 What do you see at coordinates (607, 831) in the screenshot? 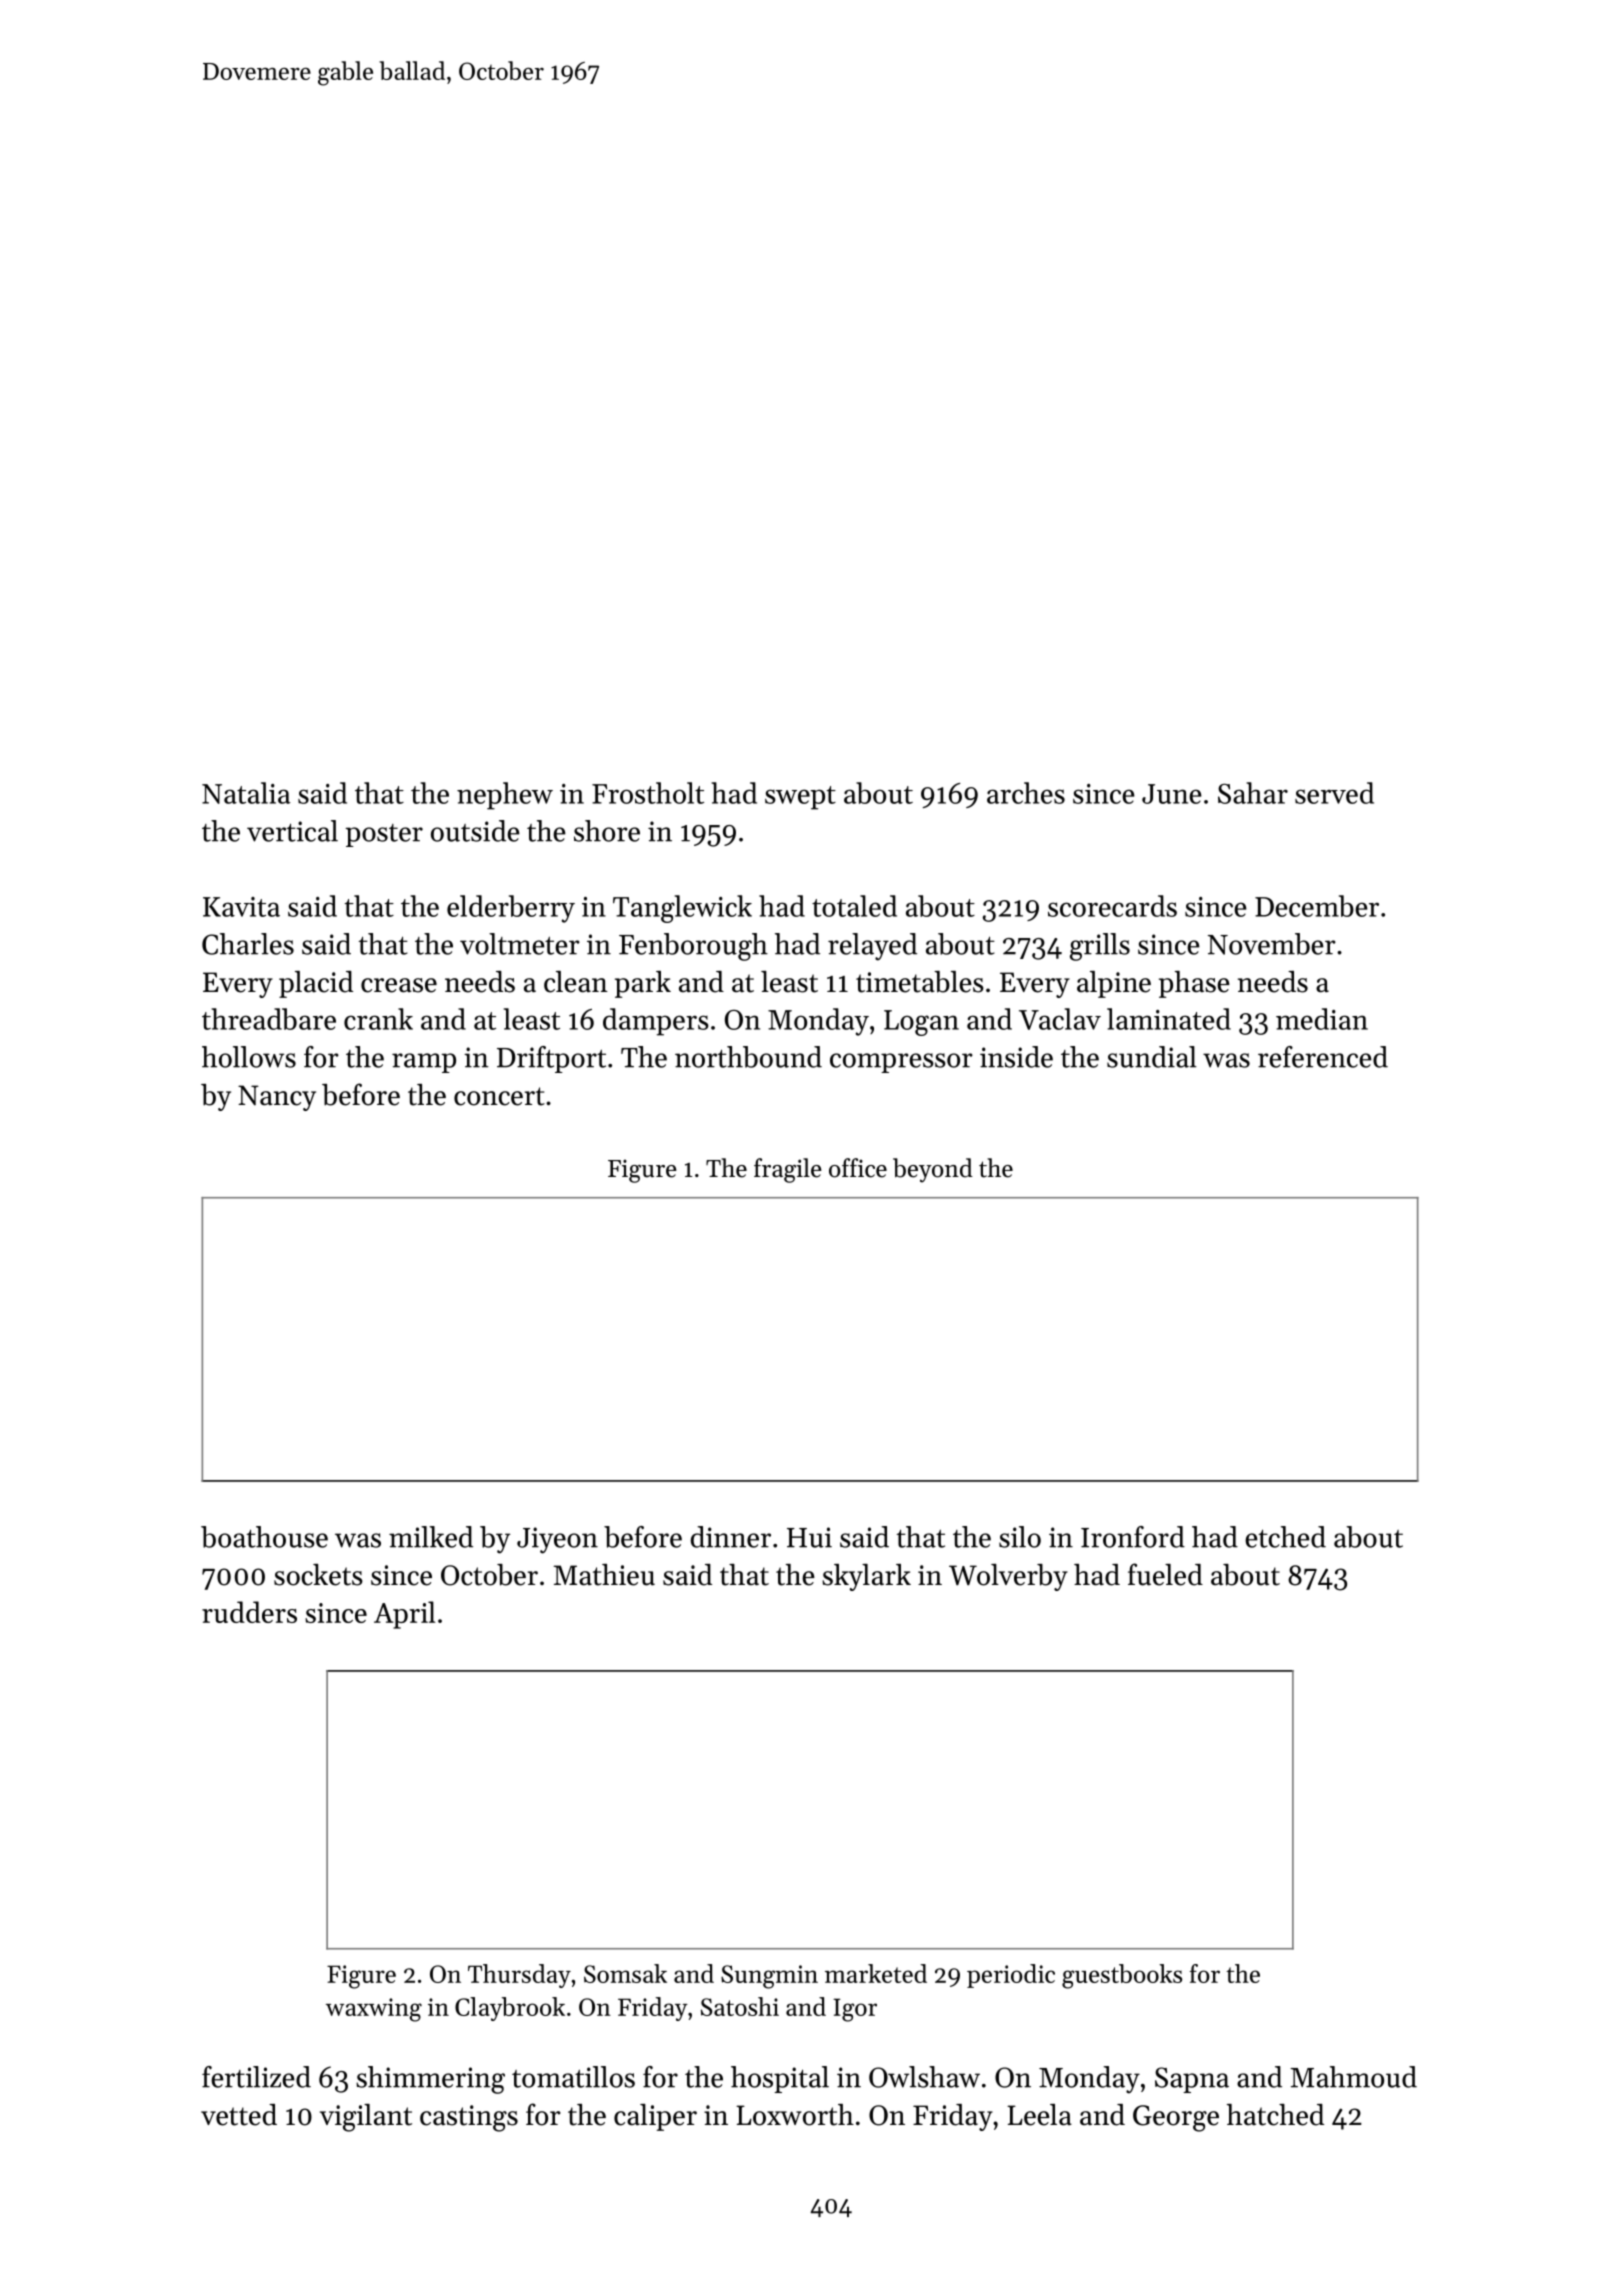
I see `shore` at bounding box center [607, 831].
